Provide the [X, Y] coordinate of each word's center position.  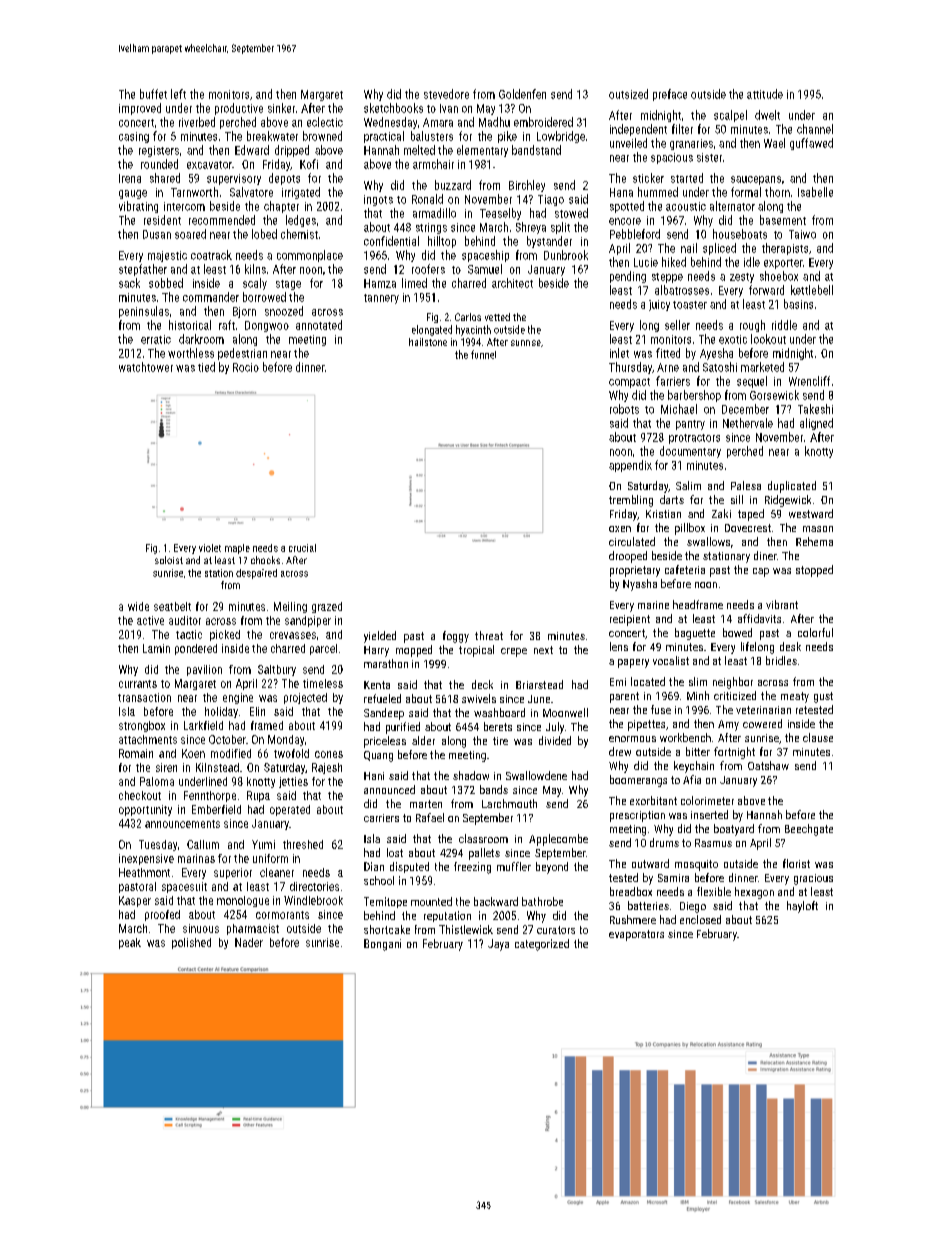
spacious [672, 158]
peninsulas [144, 312]
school [379, 880]
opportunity [145, 810]
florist [796, 863]
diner [765, 555]
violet [210, 548]
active [150, 620]
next [543, 650]
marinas [196, 858]
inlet [619, 353]
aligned [816, 424]
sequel [752, 382]
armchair [433, 164]
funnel [483, 354]
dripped [292, 151]
